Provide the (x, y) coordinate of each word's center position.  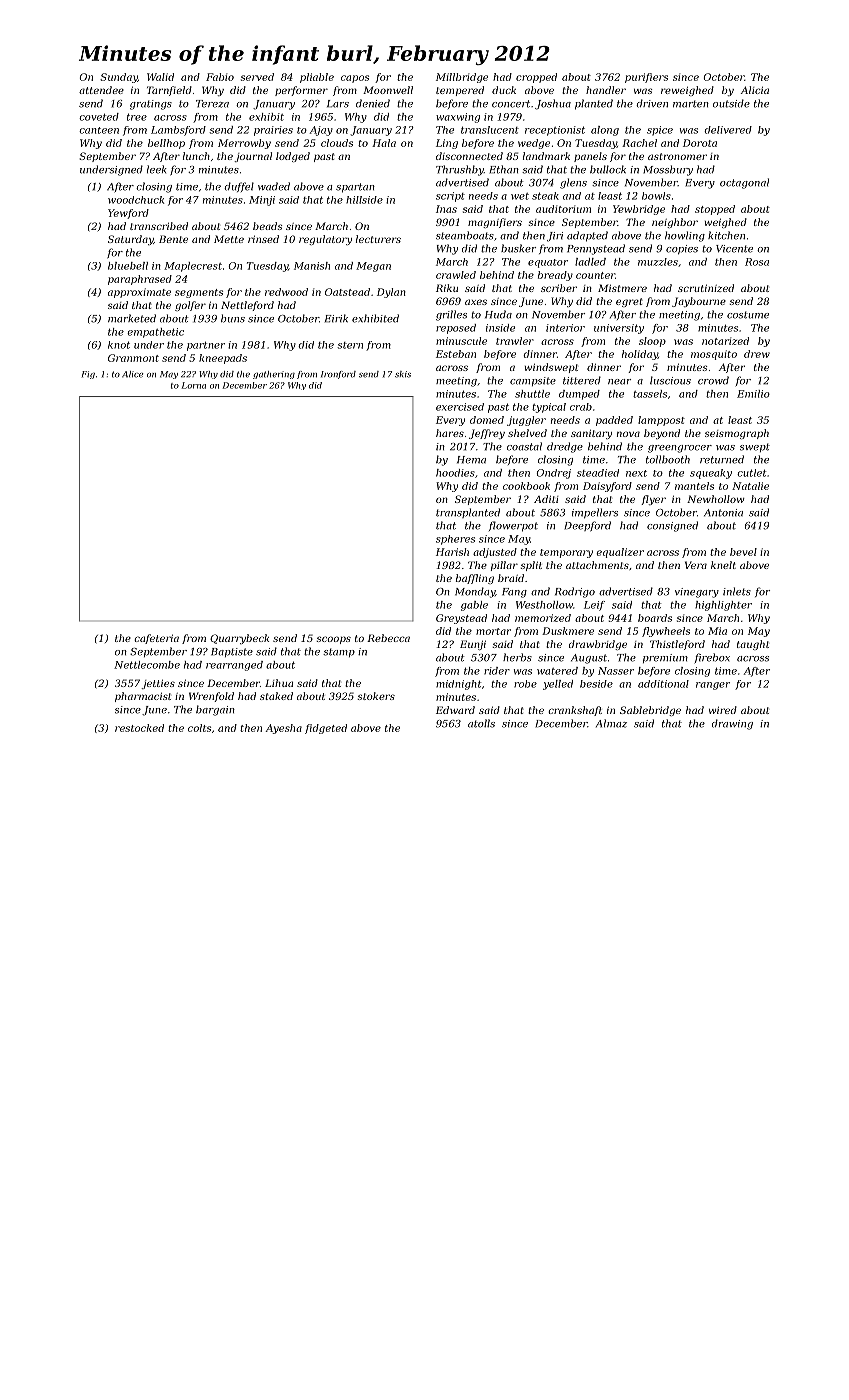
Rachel (639, 143)
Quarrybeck (239, 639)
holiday (640, 355)
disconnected (469, 156)
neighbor (675, 223)
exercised (460, 407)
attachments (597, 565)
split (531, 566)
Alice (132, 374)
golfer (190, 306)
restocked (139, 728)
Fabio (220, 77)
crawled (456, 275)
